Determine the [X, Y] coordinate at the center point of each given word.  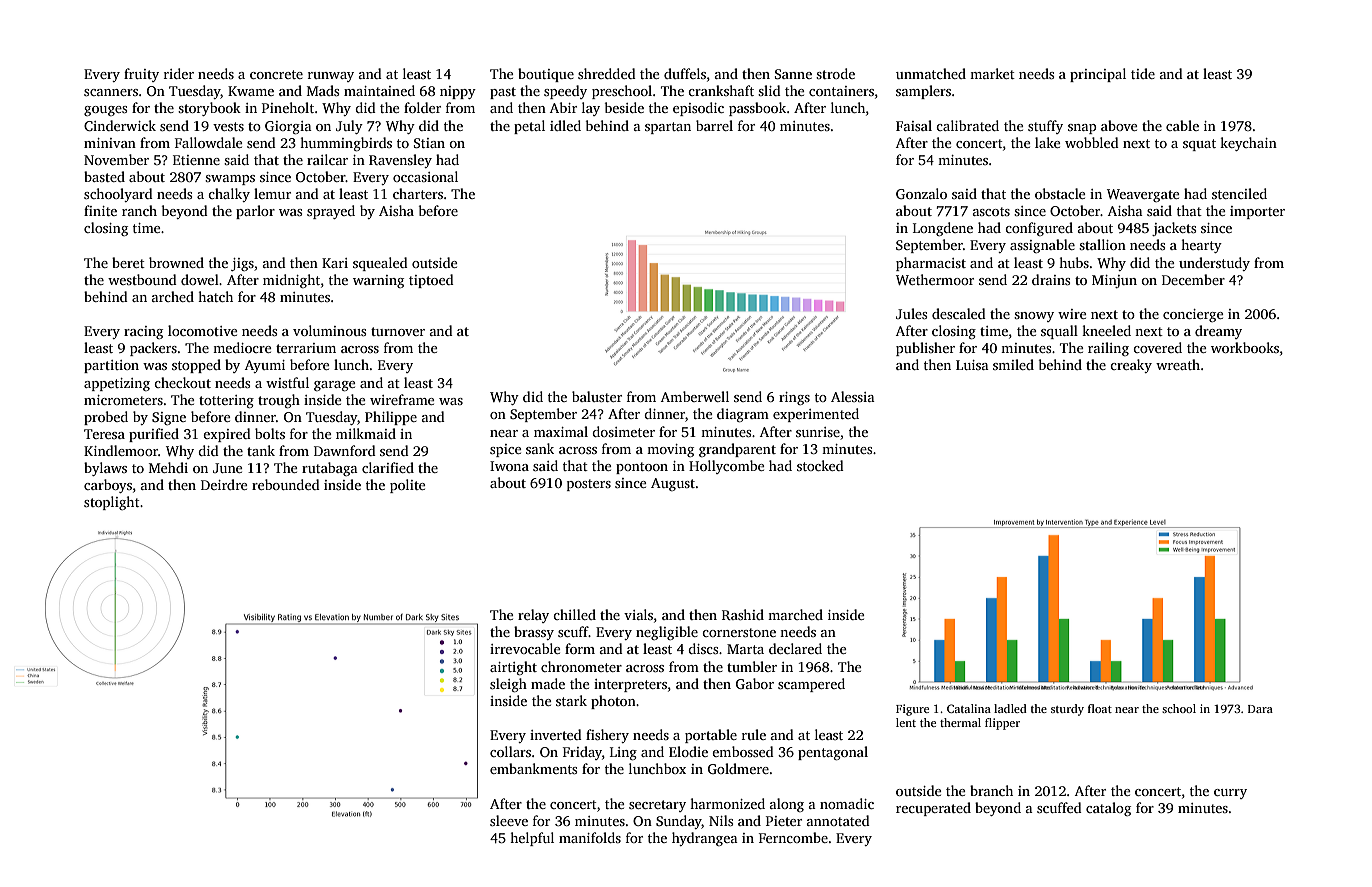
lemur [272, 193]
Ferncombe [793, 837]
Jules [911, 313]
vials [638, 614]
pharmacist [931, 264]
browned [176, 262]
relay [533, 616]
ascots [991, 211]
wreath [1178, 364]
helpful [532, 839]
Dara [1260, 709]
